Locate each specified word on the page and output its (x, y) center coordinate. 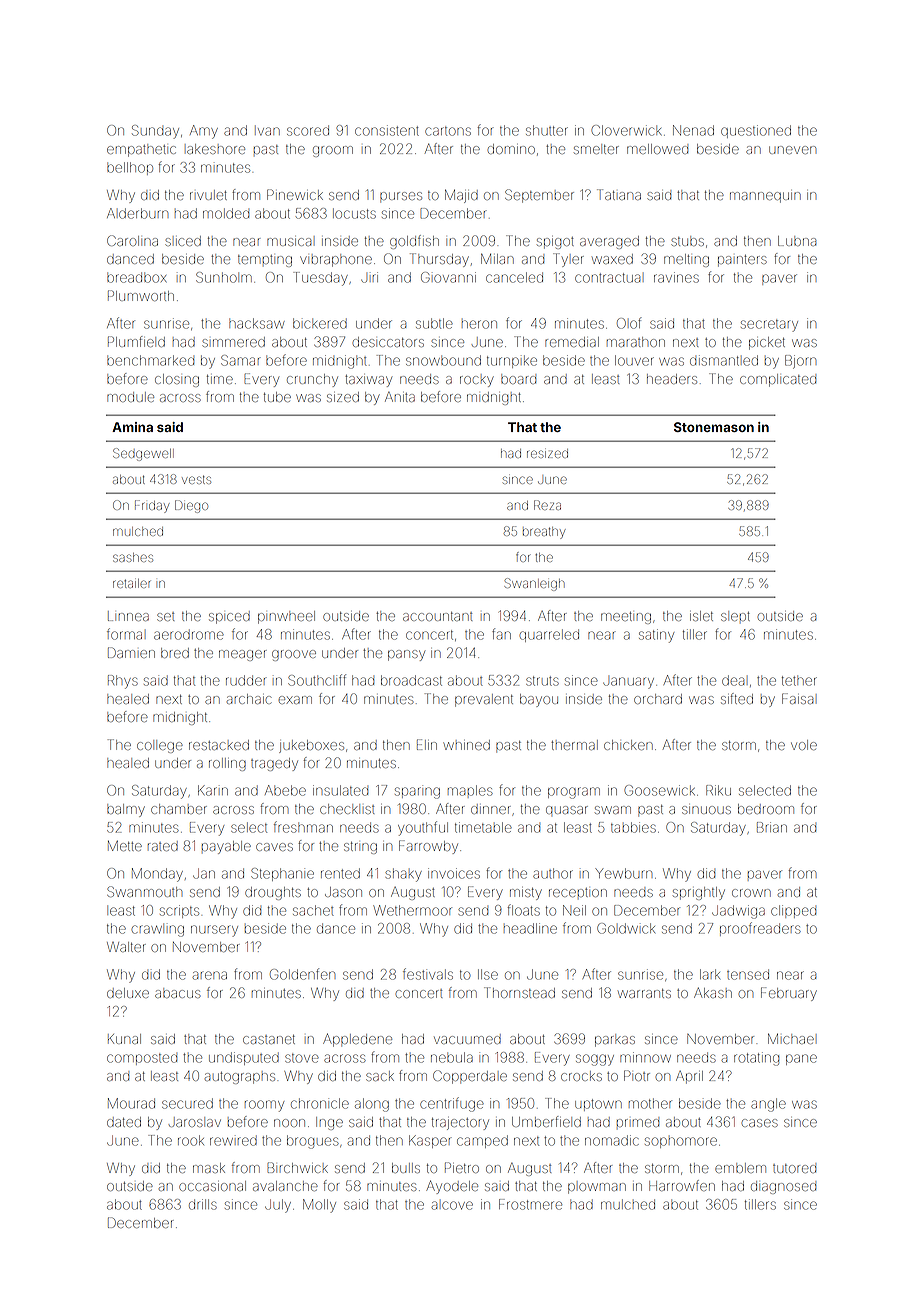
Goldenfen (302, 974)
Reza (547, 505)
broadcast (411, 680)
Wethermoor (412, 910)
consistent (387, 130)
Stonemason (714, 427)
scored (308, 130)
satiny (656, 636)
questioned (756, 131)
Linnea (128, 616)
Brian (772, 827)
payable (226, 847)
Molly (319, 1206)
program (574, 793)
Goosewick (659, 790)
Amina (132, 427)
